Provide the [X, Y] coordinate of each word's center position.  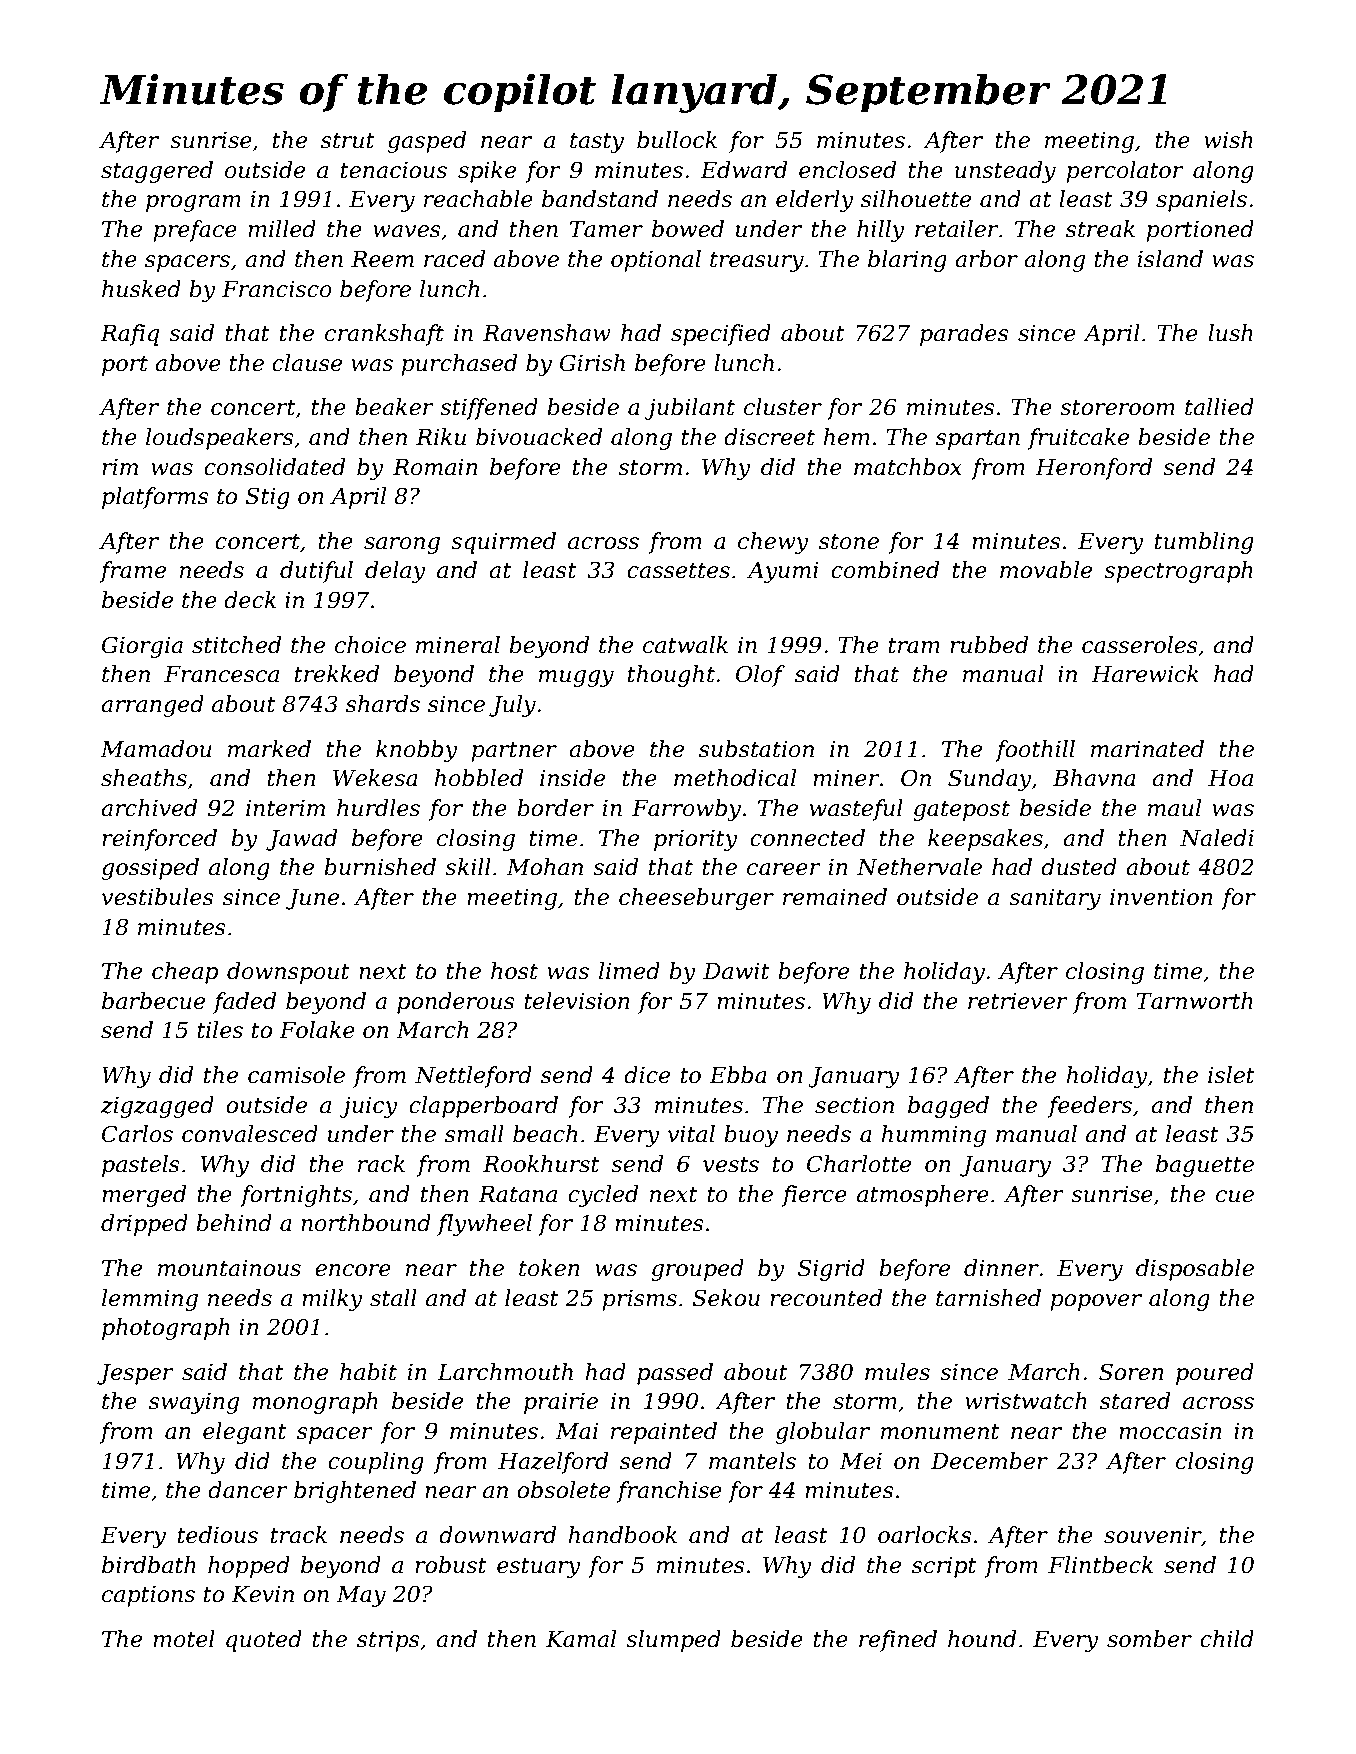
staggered [157, 172]
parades [964, 335]
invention [1161, 897]
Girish [592, 363]
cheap [185, 973]
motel [184, 1639]
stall [393, 1298]
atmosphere [923, 1196]
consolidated [274, 467]
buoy [751, 1136]
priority [696, 840]
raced [454, 259]
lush [1230, 333]
